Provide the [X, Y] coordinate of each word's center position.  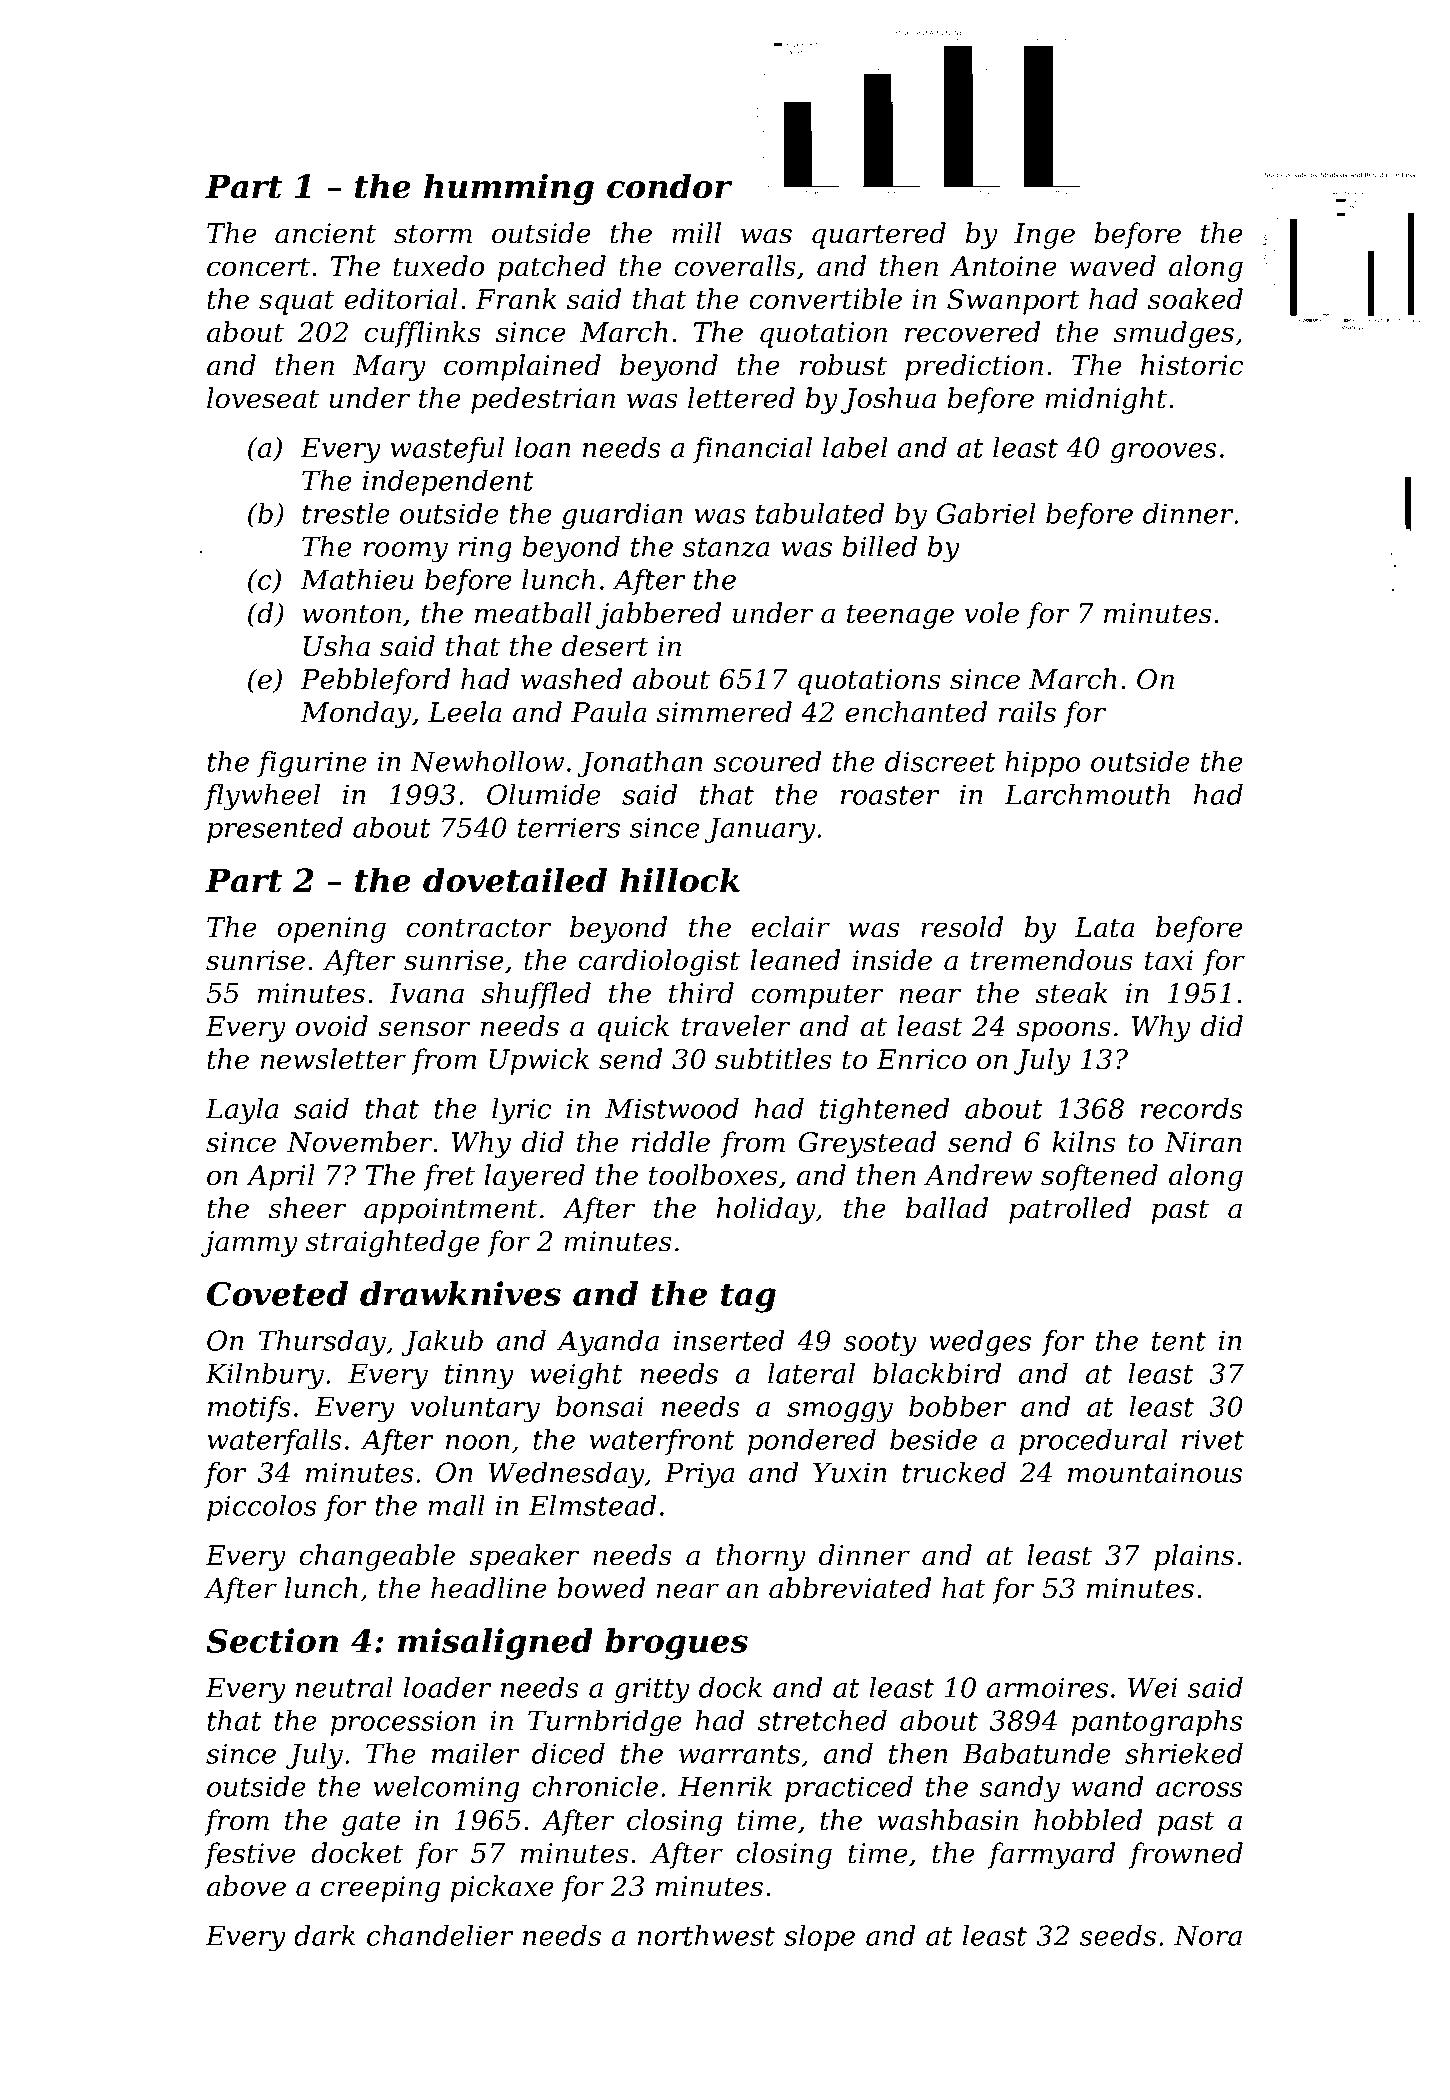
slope [819, 1938]
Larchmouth [1087, 794]
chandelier [440, 1935]
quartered [879, 235]
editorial [401, 299]
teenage [900, 616]
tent [1179, 1341]
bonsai [599, 1406]
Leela [464, 712]
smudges [1174, 334]
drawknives [460, 1293]
